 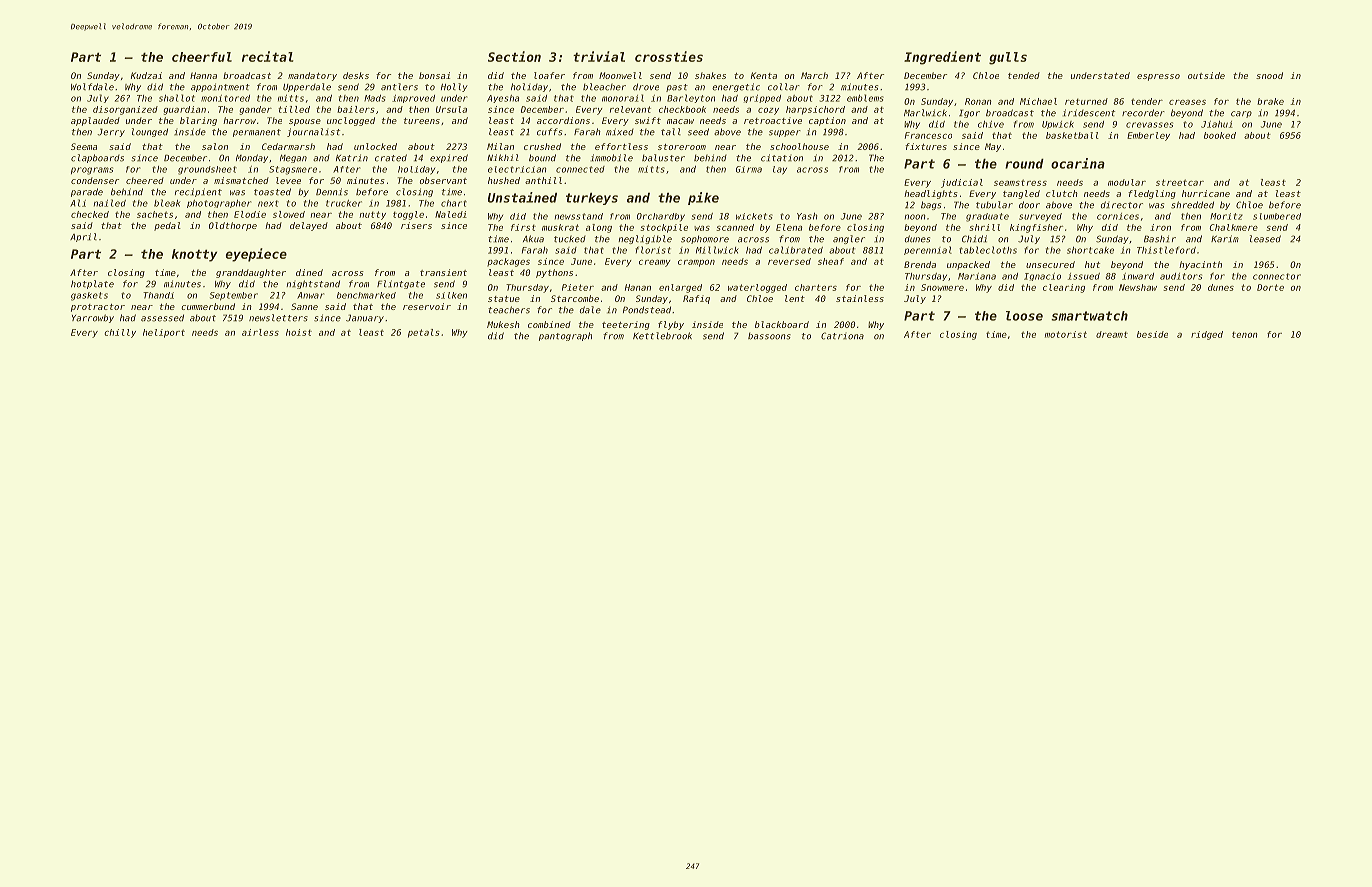 What do you see at coordinates (289, 214) in the screenshot?
I see `slowed` at bounding box center [289, 214].
